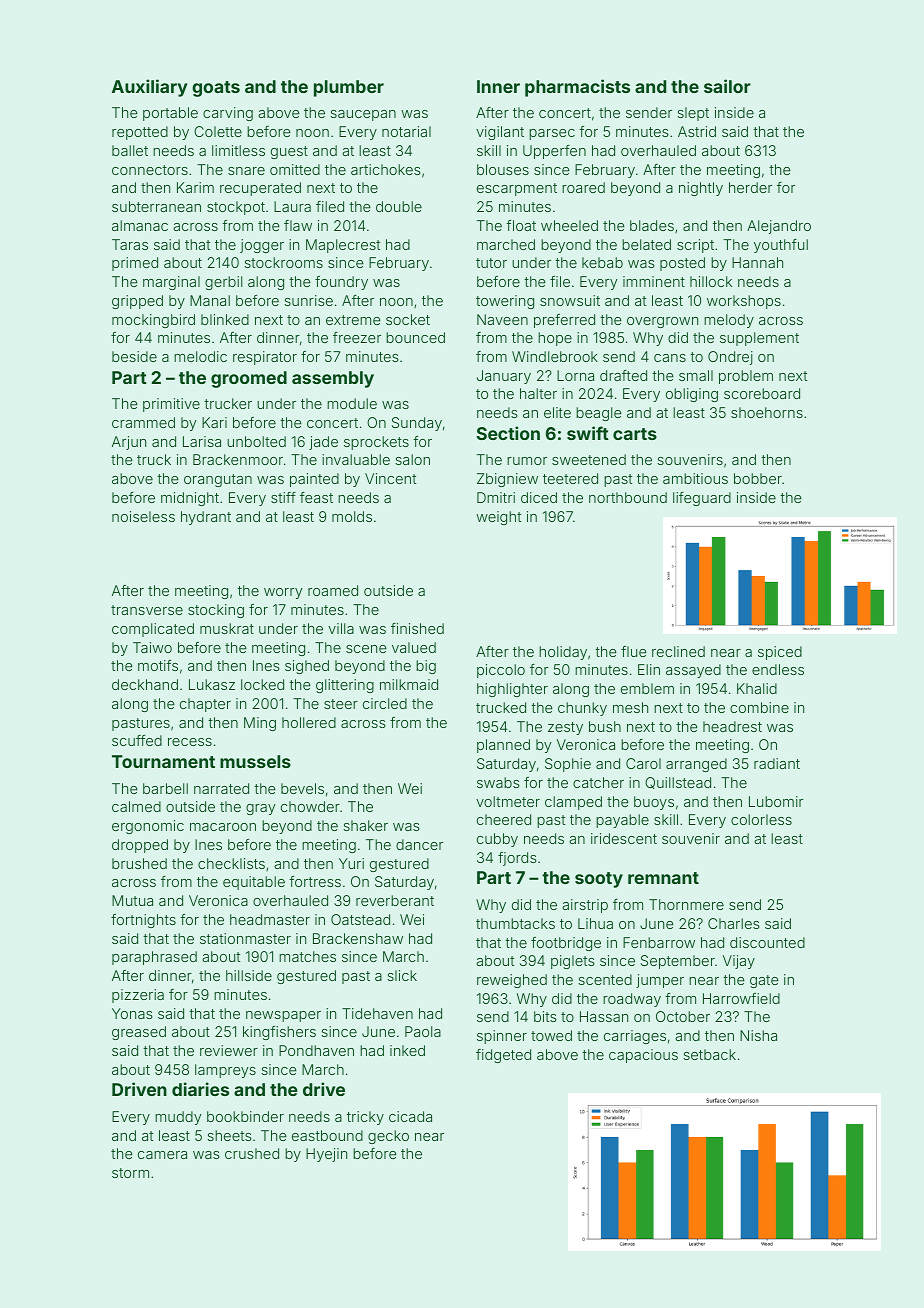 The width and height of the document is (924, 1308). Describe the element at coordinates (693, 114) in the document. I see `slept` at that location.
